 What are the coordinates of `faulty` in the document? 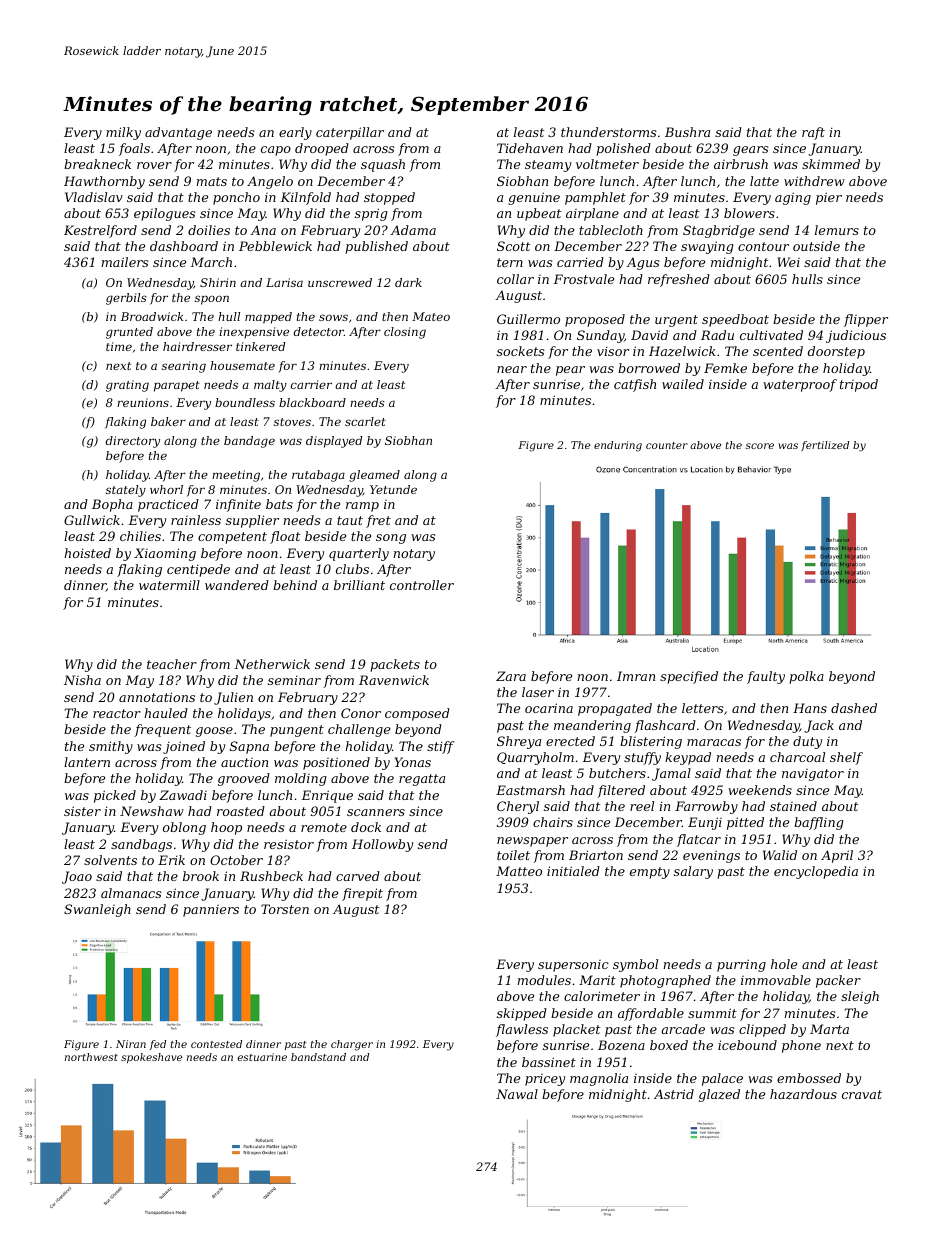 It's located at (766, 677).
